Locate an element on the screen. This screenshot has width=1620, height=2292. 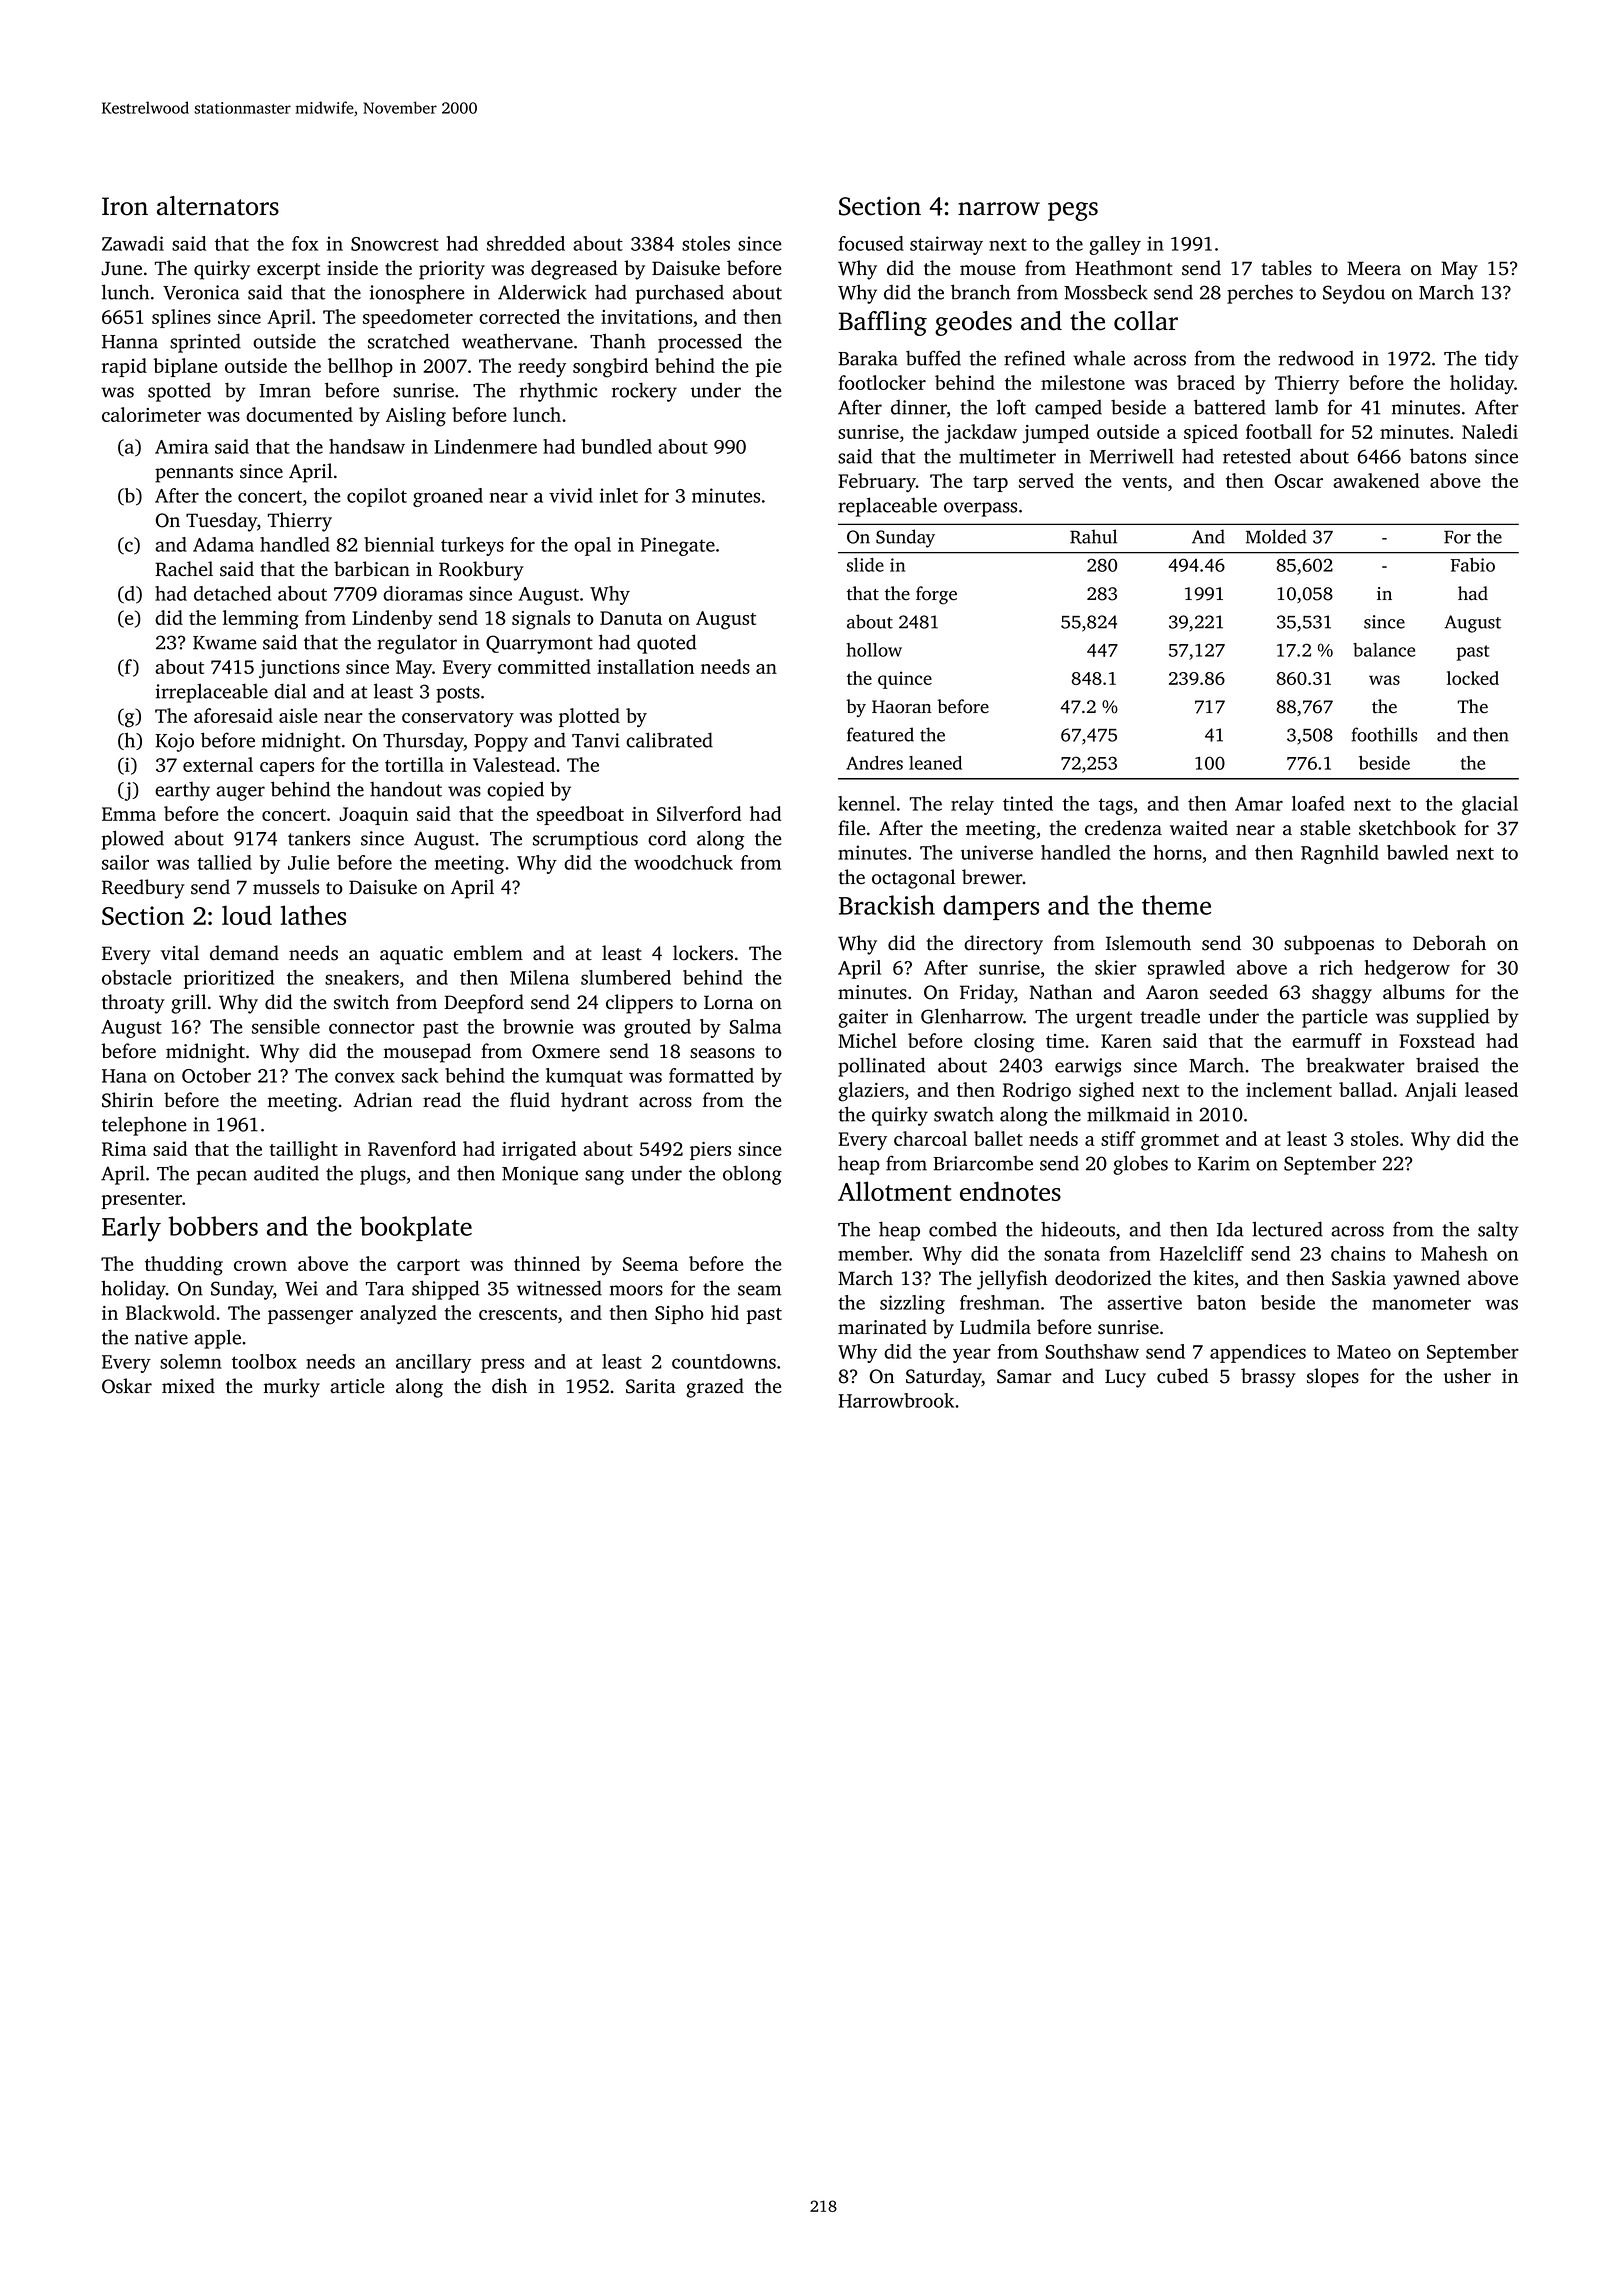
Seema is located at coordinates (650, 1264).
